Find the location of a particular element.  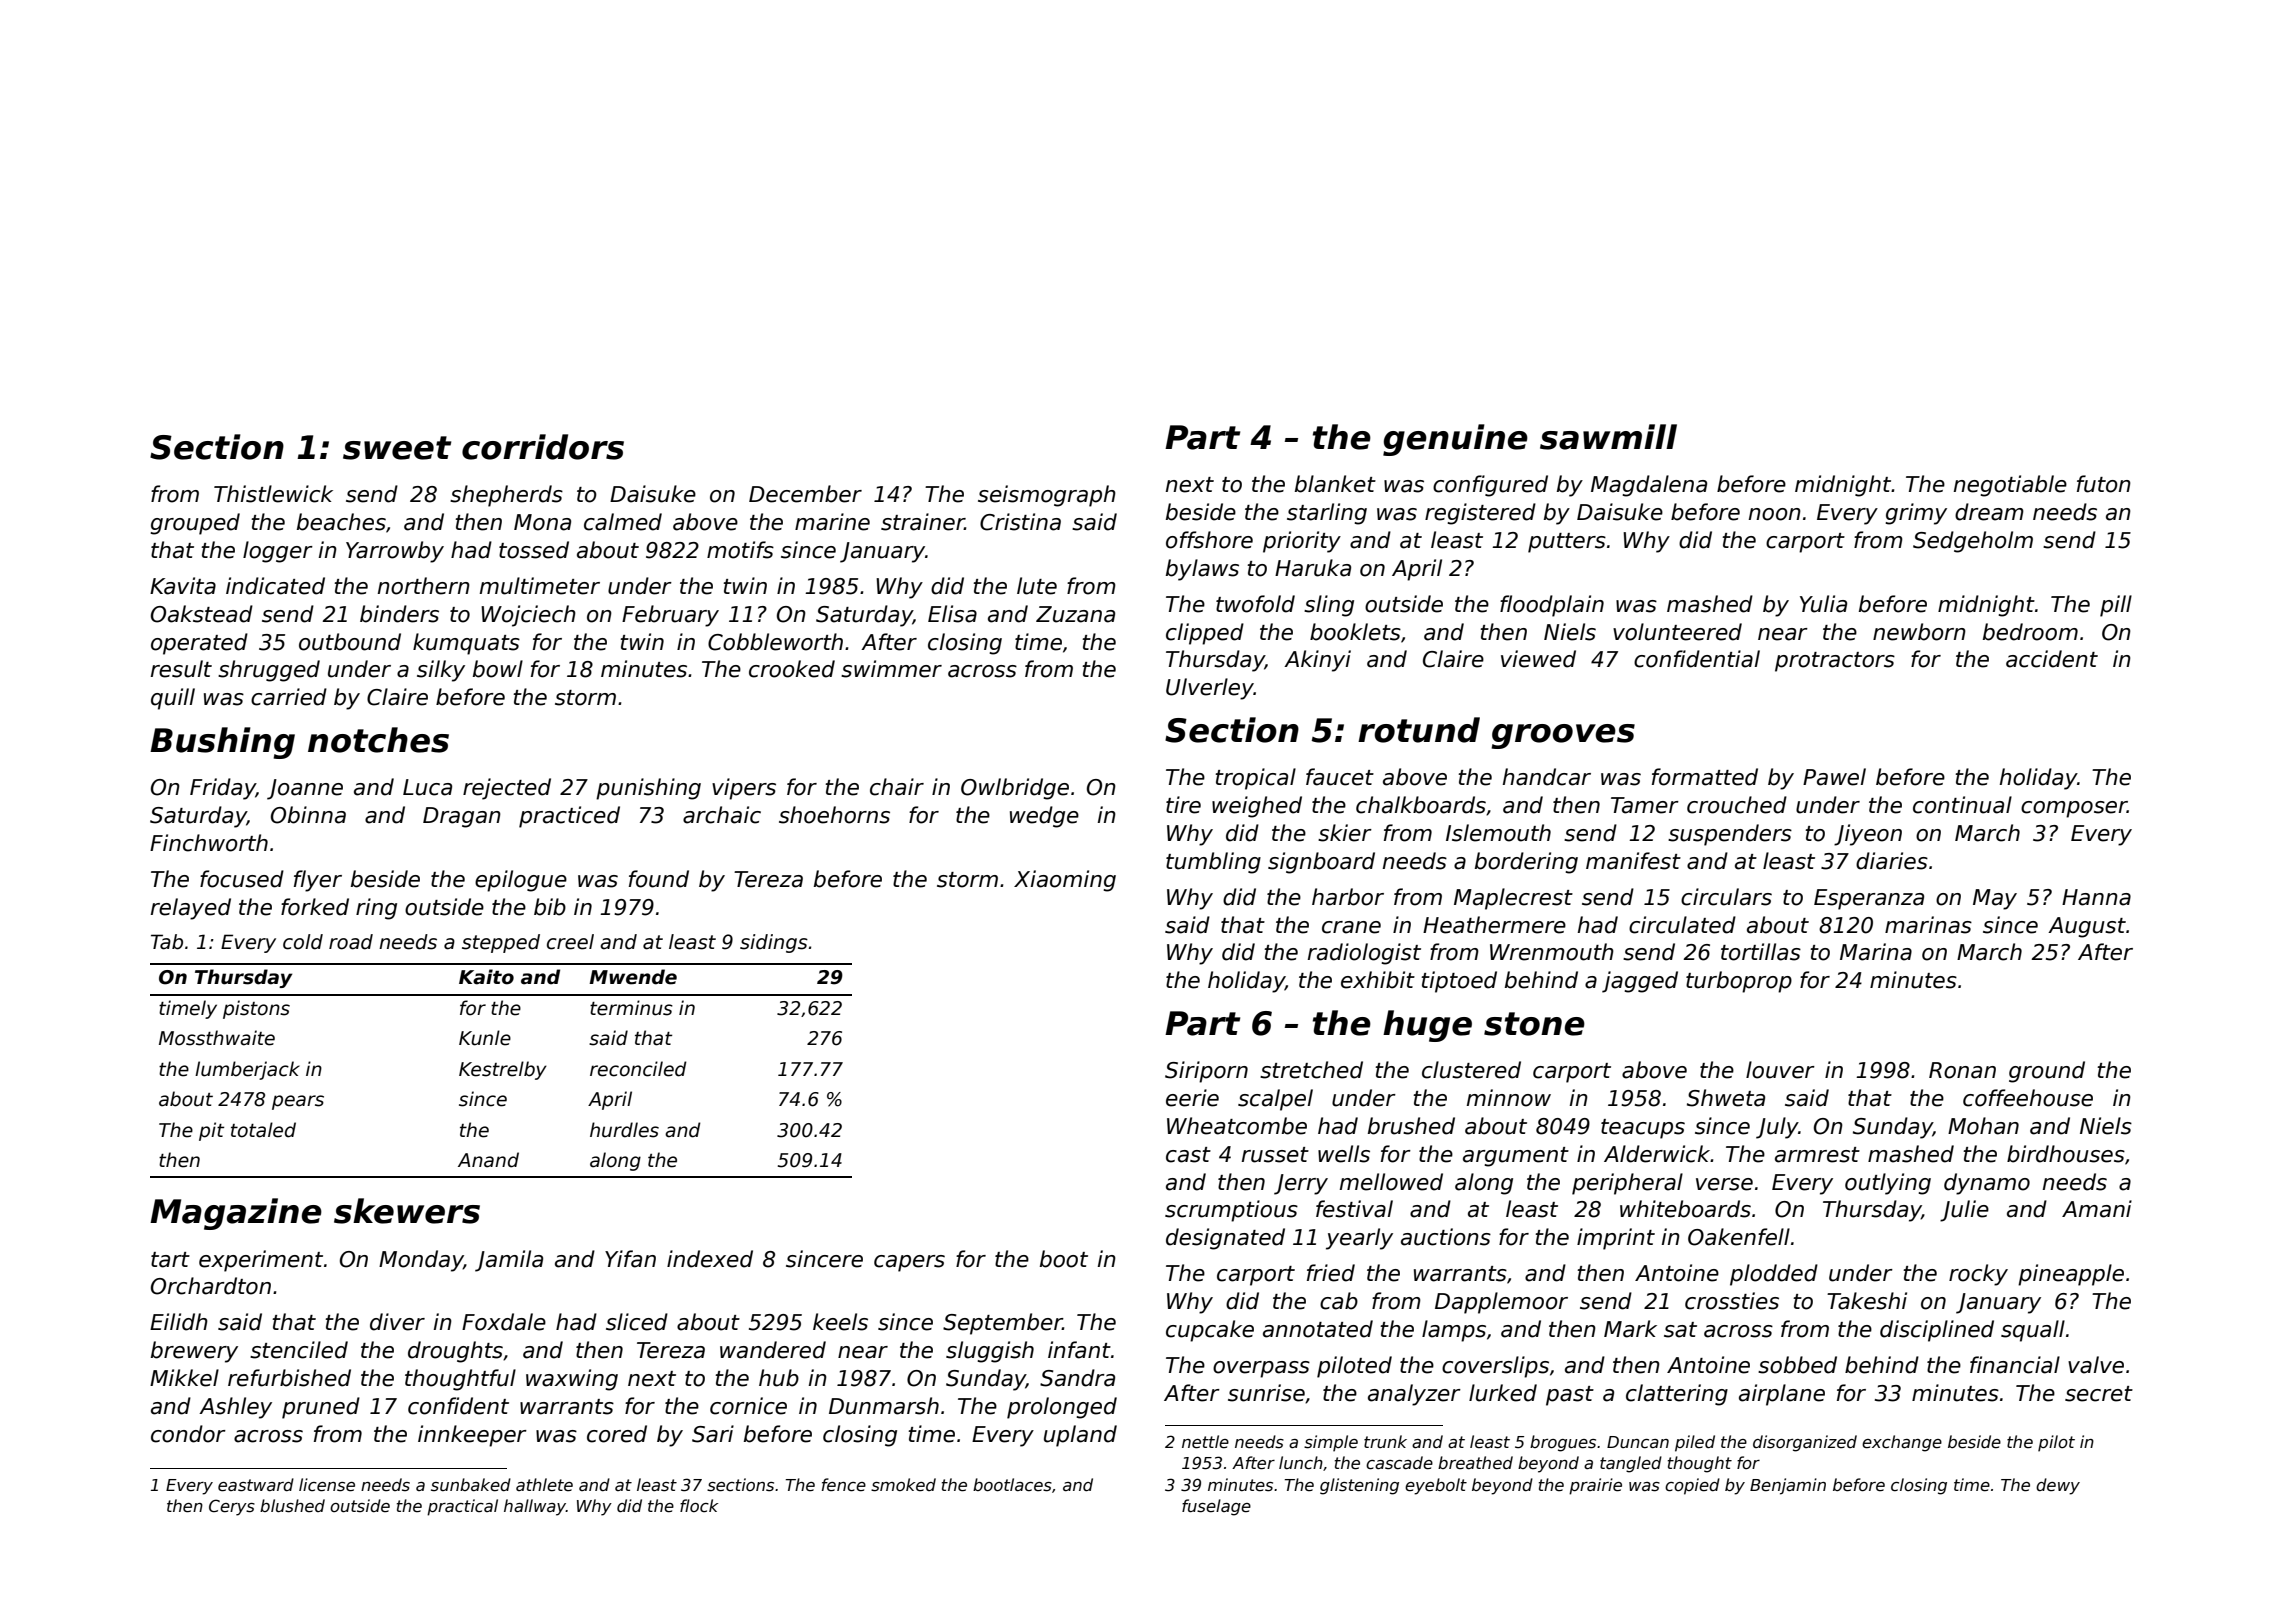

punishing is located at coordinates (648, 789).
